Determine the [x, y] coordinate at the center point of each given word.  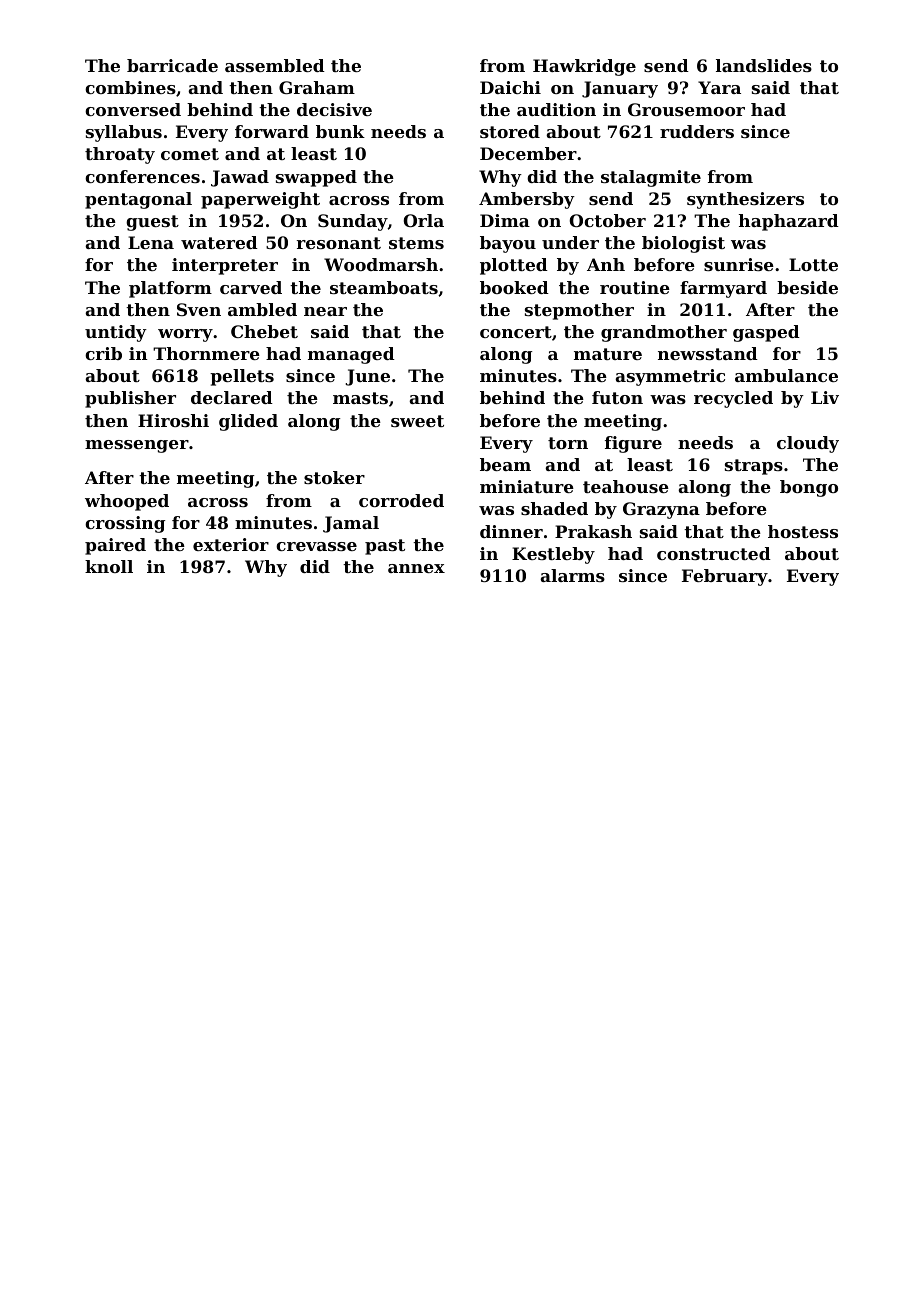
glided [248, 422]
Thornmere [206, 353]
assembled [275, 65]
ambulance [786, 375]
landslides [764, 65]
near [325, 311]
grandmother [664, 333]
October [607, 220]
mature [608, 354]
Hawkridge [584, 67]
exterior [231, 544]
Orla [423, 220]
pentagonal [138, 200]
